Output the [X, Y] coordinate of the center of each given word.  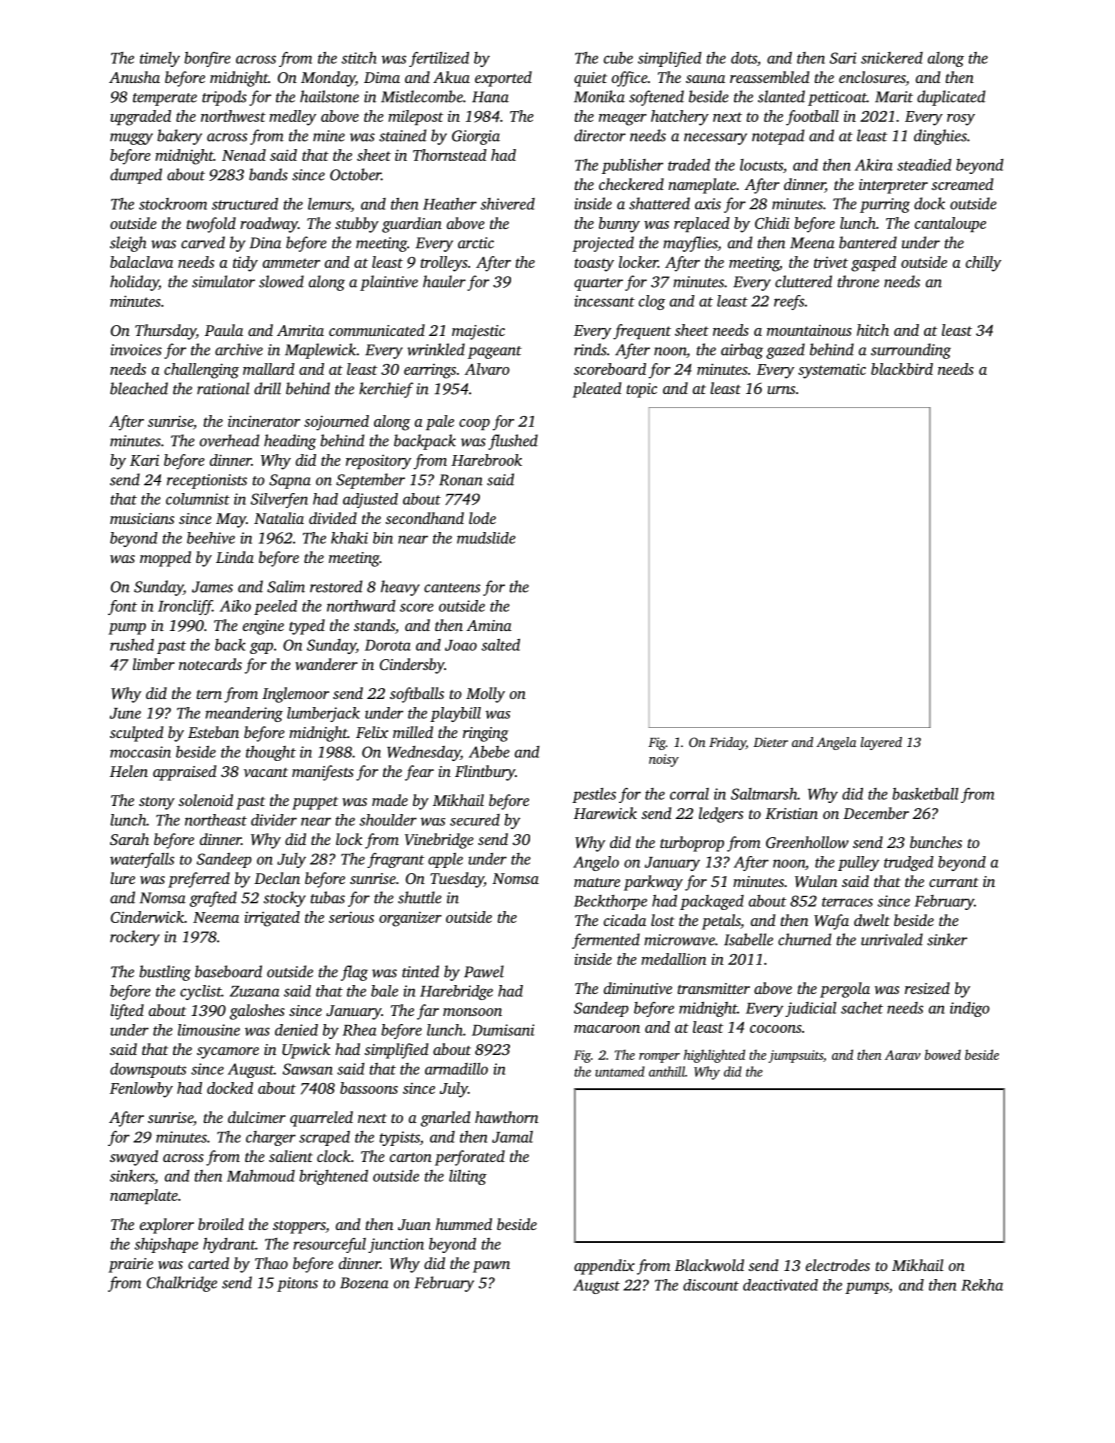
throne [858, 281]
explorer [167, 1226]
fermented [606, 941]
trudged [909, 863]
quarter [598, 284]
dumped [136, 176]
